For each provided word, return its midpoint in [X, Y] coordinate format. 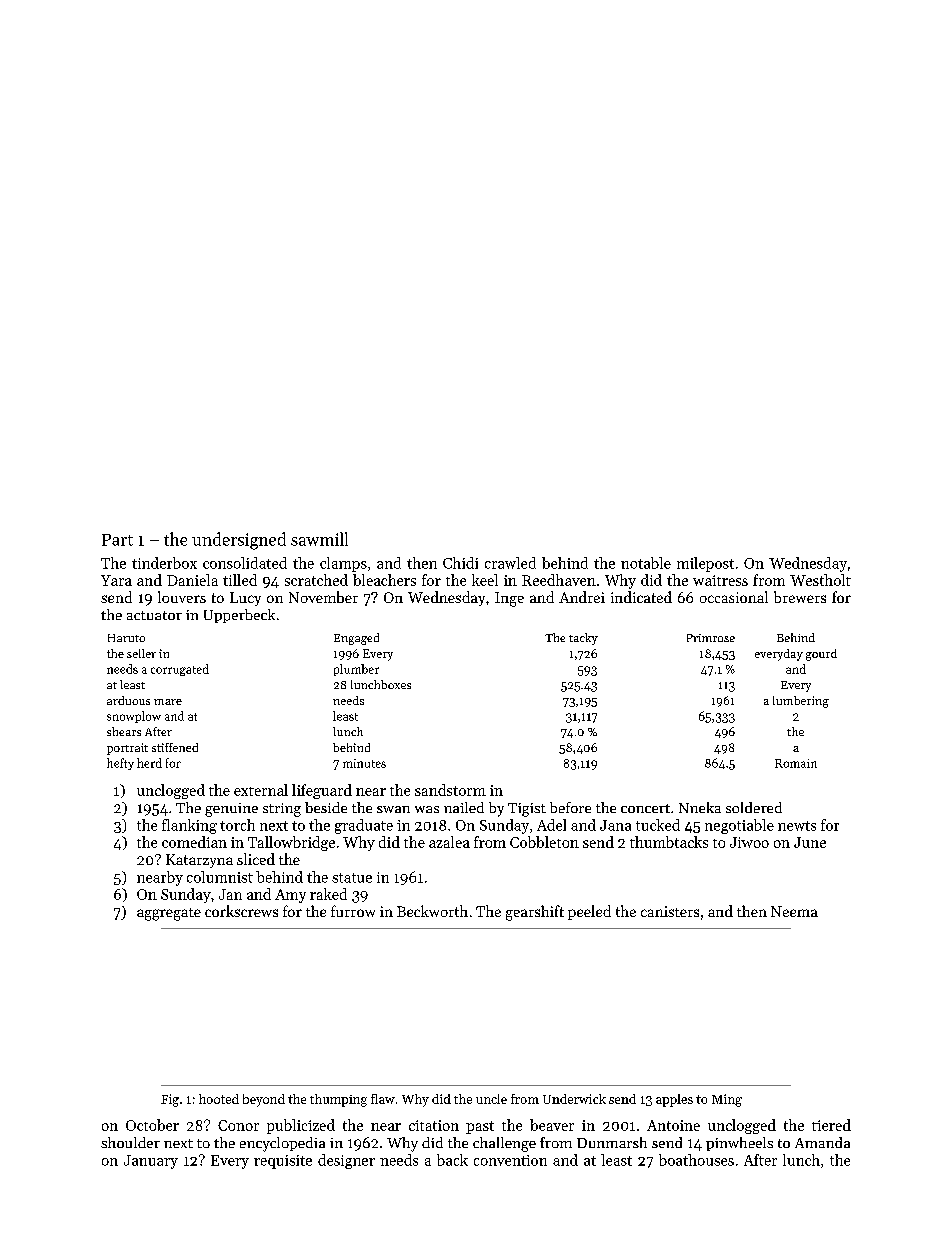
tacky [583, 639]
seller [141, 653]
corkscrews [241, 911]
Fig [170, 1100]
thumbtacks [669, 842]
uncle [491, 1099]
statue [352, 878]
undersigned [239, 541]
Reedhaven [559, 580]
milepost [705, 564]
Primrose [711, 638]
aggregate [169, 914]
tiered [831, 1125]
